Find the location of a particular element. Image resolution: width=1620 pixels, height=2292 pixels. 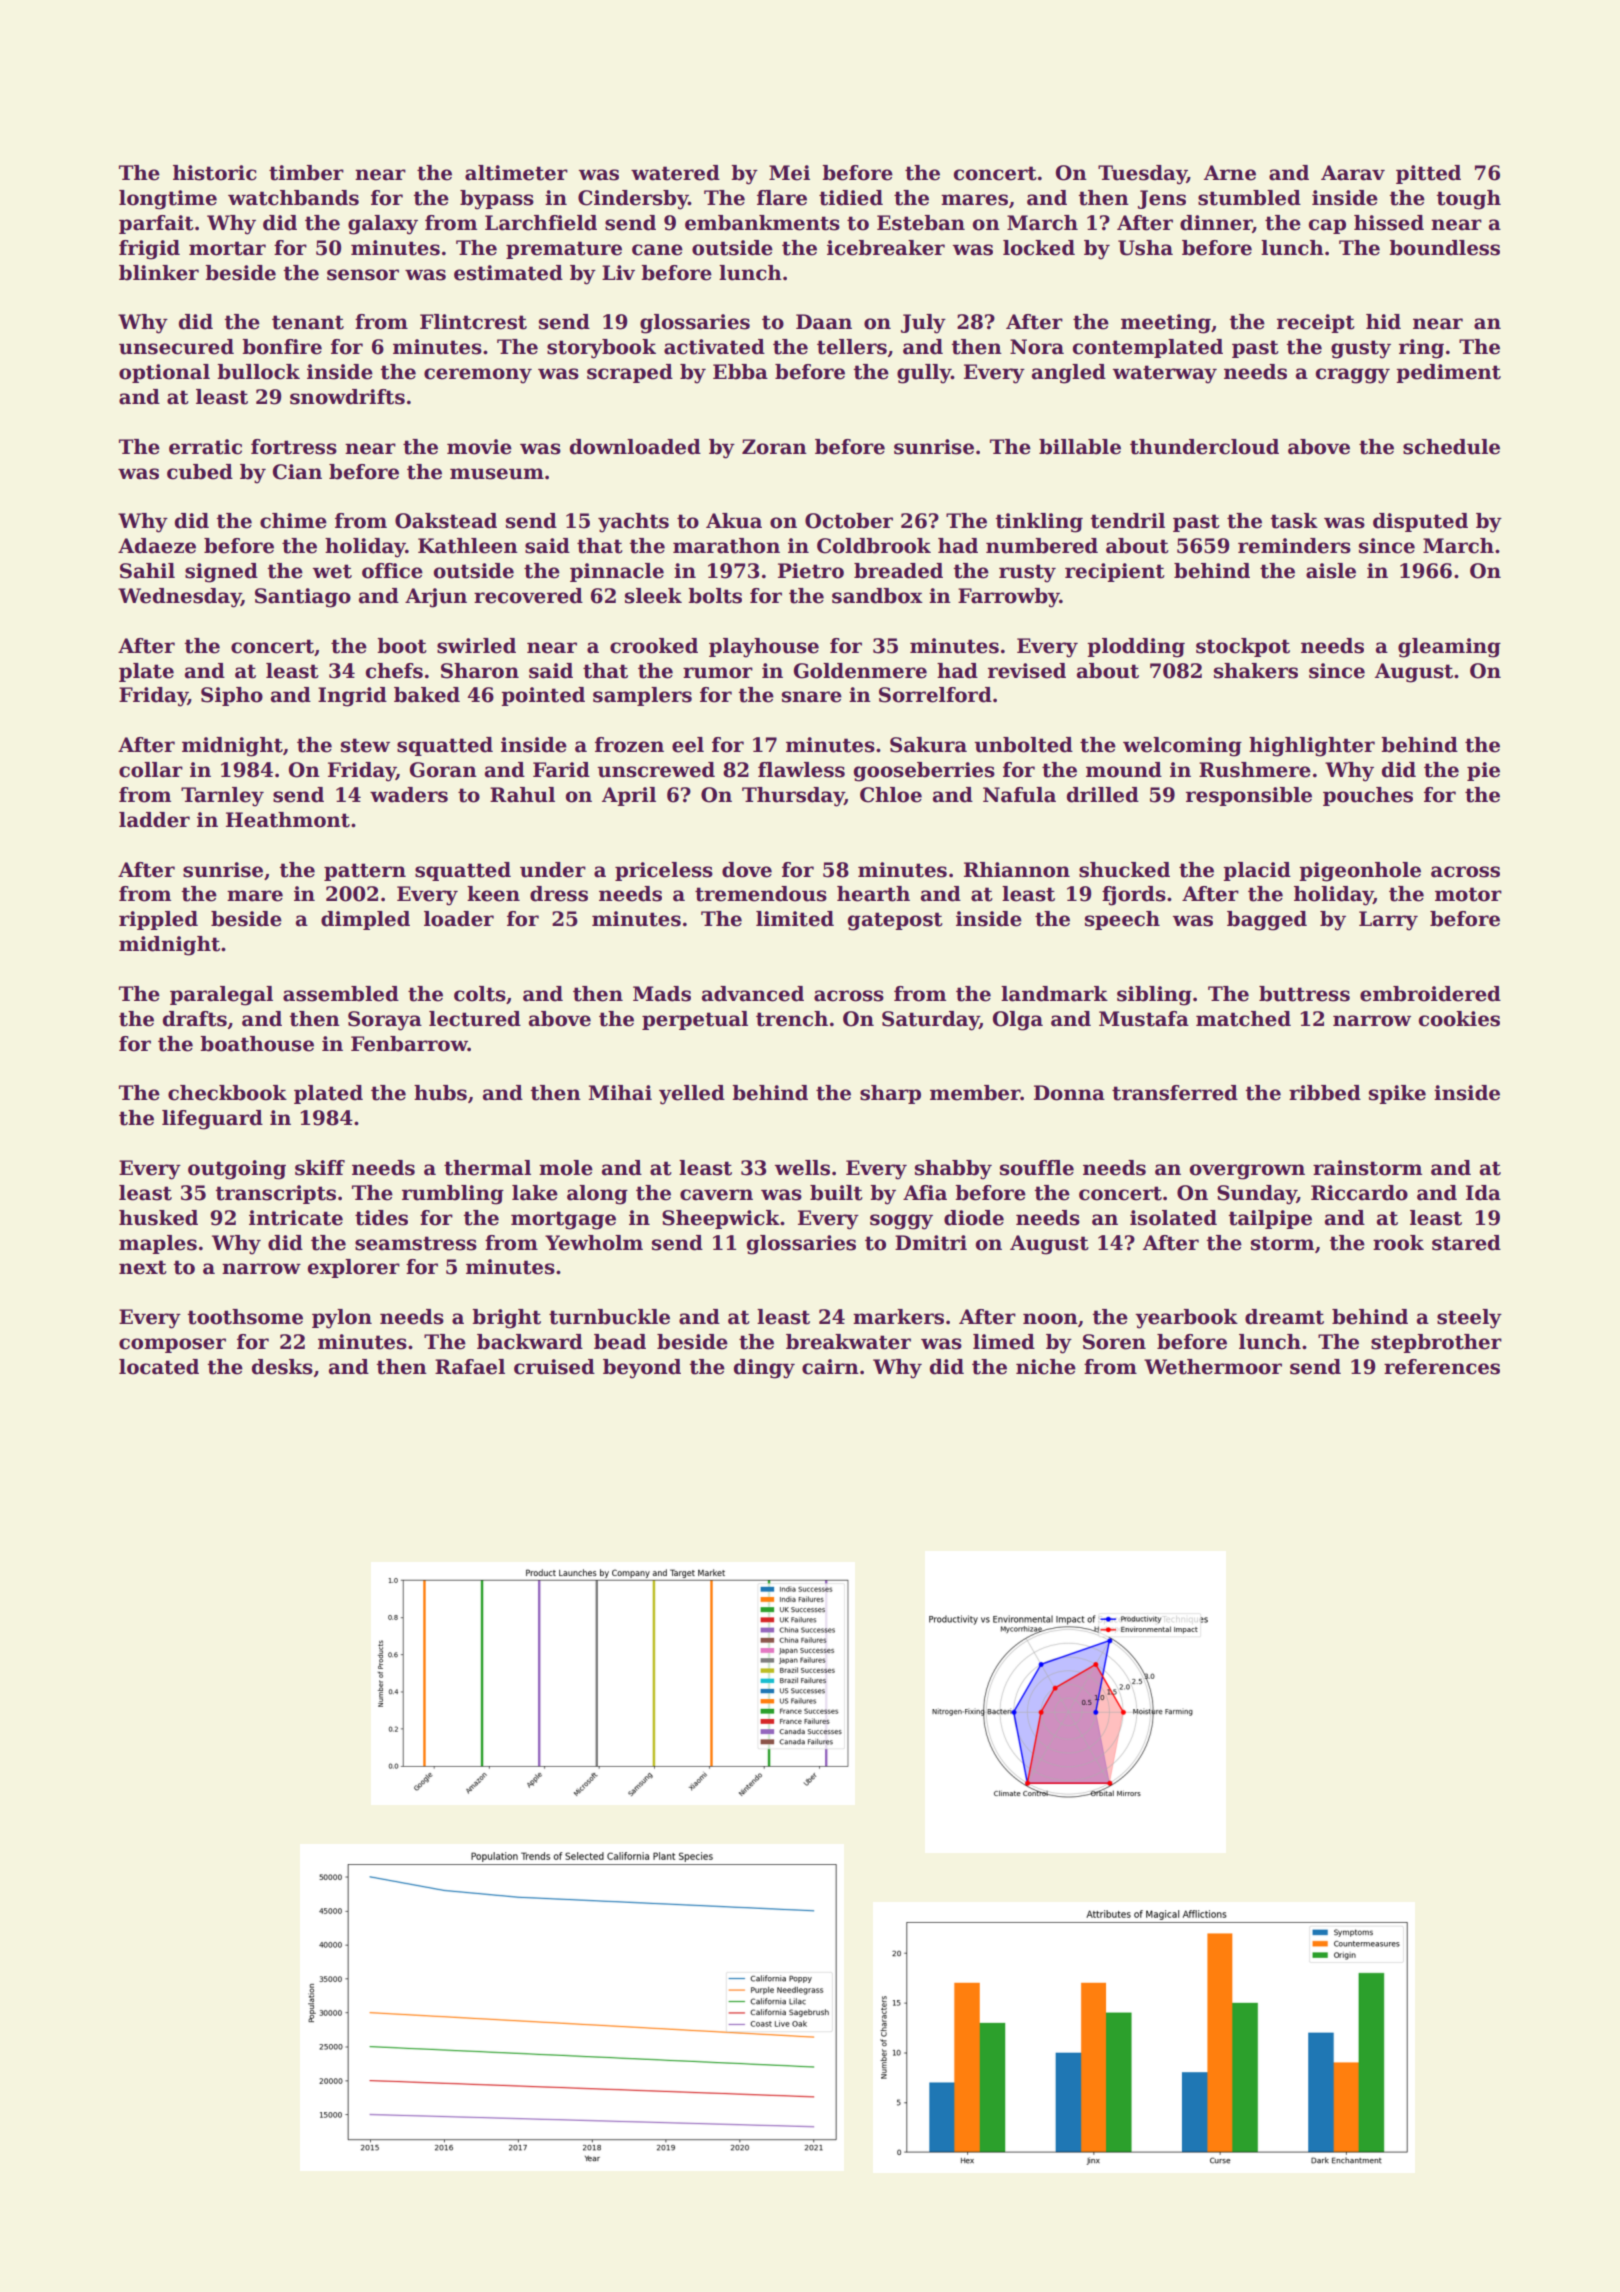

boundless is located at coordinates (1444, 248).
